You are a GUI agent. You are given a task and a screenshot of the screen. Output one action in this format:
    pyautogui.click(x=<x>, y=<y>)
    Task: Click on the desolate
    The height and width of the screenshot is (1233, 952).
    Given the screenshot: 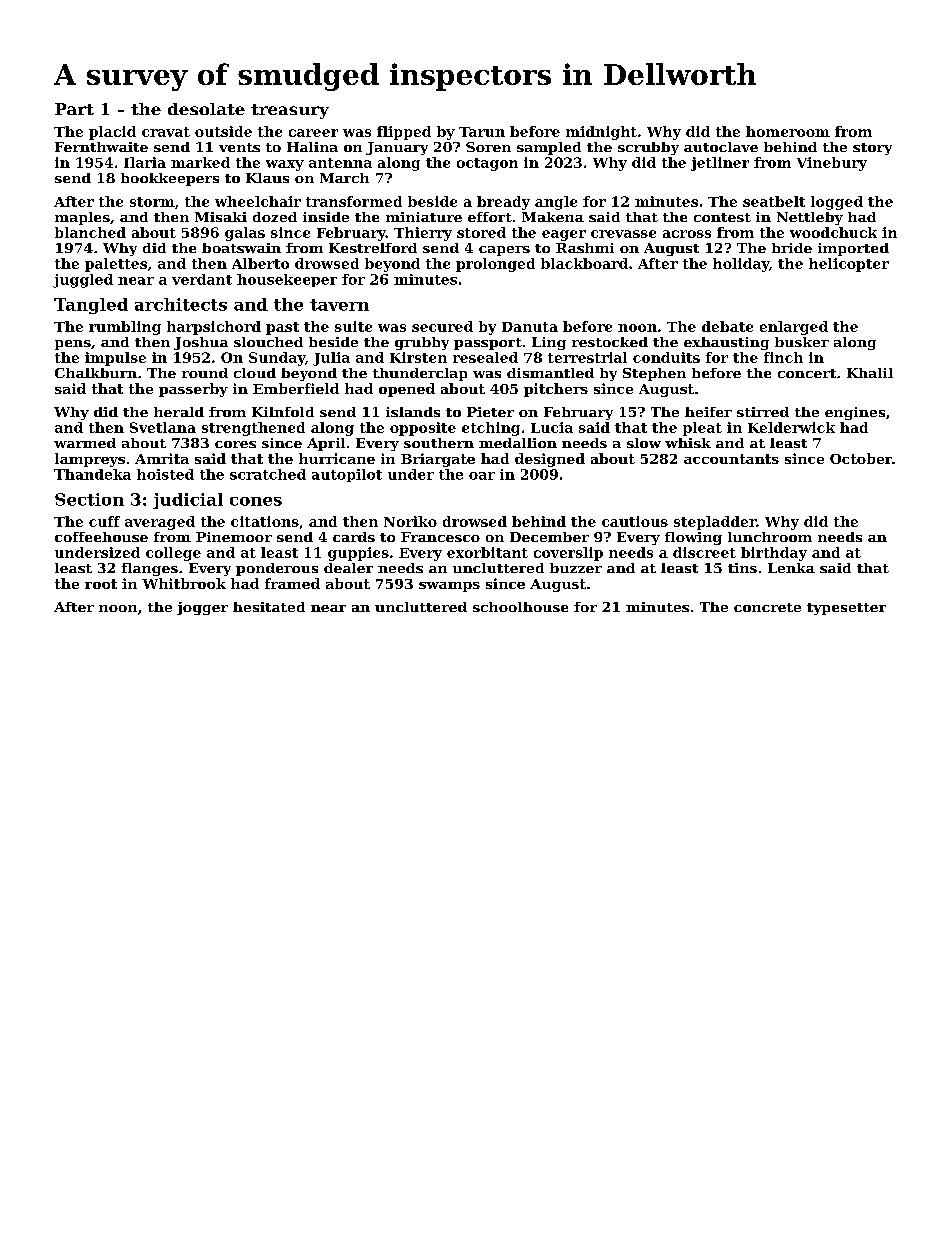 What is the action you would take?
    pyautogui.click(x=206, y=109)
